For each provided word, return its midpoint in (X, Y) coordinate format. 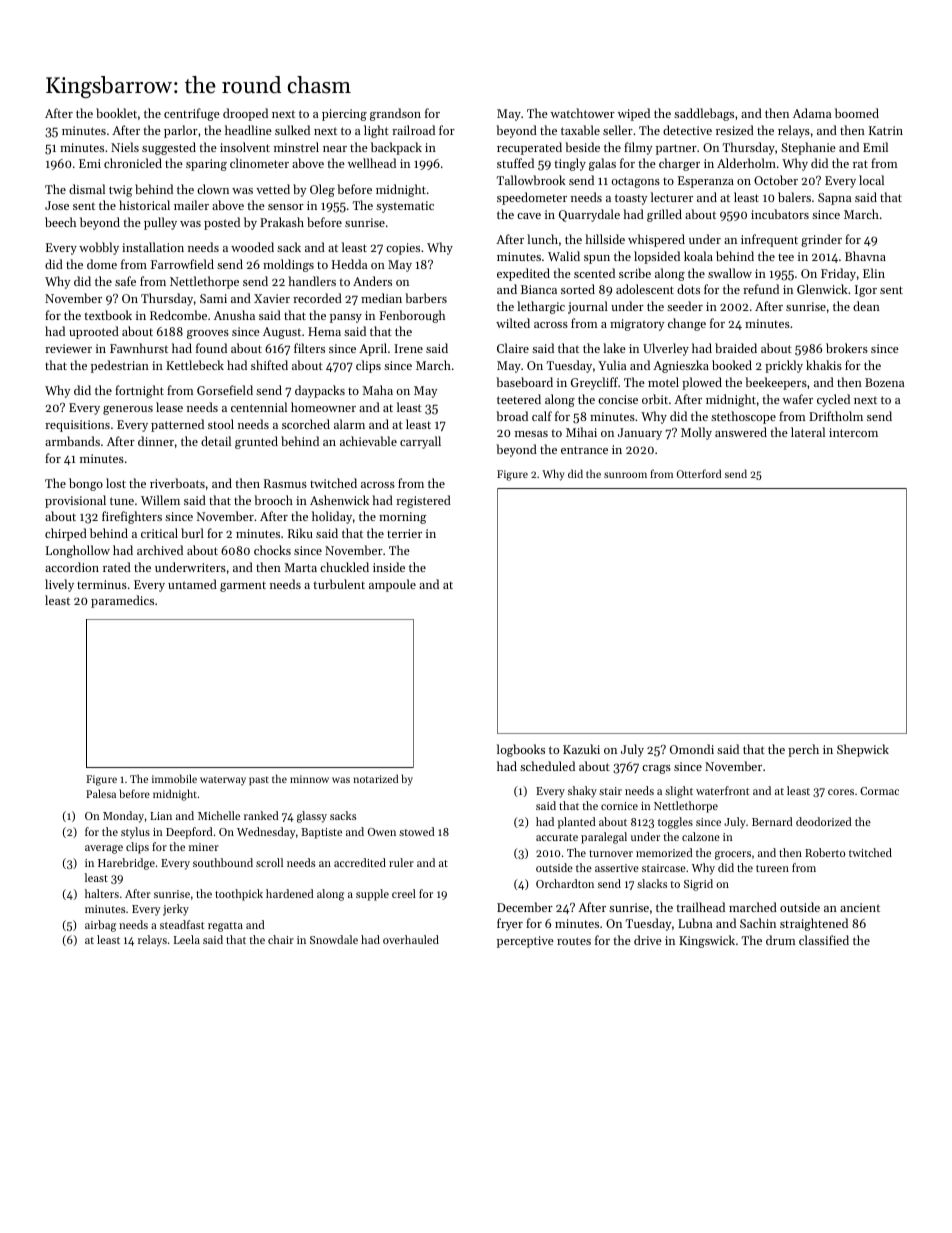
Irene (408, 348)
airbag (100, 926)
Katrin (886, 130)
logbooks (521, 750)
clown (213, 189)
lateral (808, 432)
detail (216, 441)
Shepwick (863, 750)
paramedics (122, 601)
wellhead (372, 163)
